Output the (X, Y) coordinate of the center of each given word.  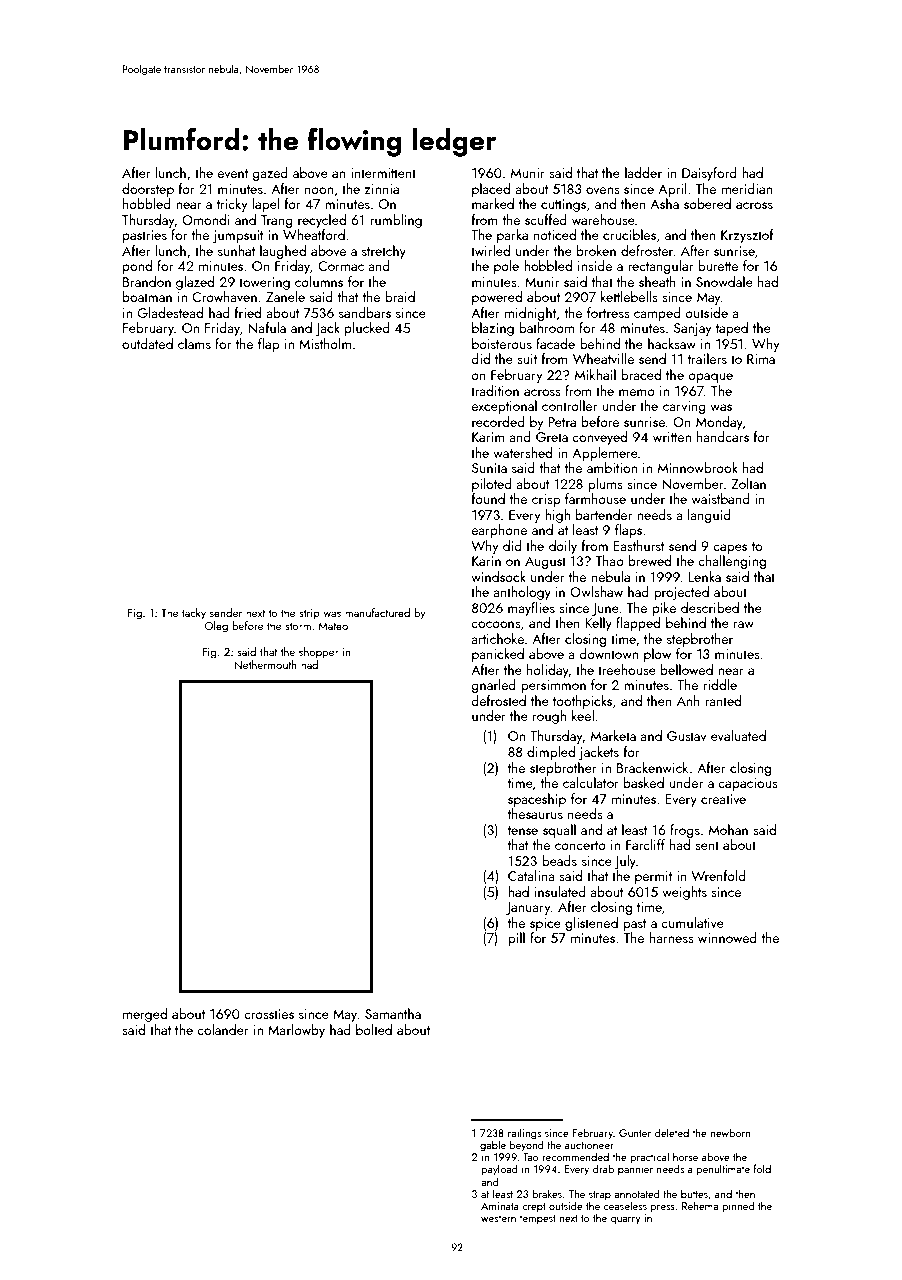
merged (145, 1015)
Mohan (728, 829)
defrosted (498, 700)
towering (264, 283)
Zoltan (748, 483)
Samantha (393, 1013)
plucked (367, 329)
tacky (194, 614)
